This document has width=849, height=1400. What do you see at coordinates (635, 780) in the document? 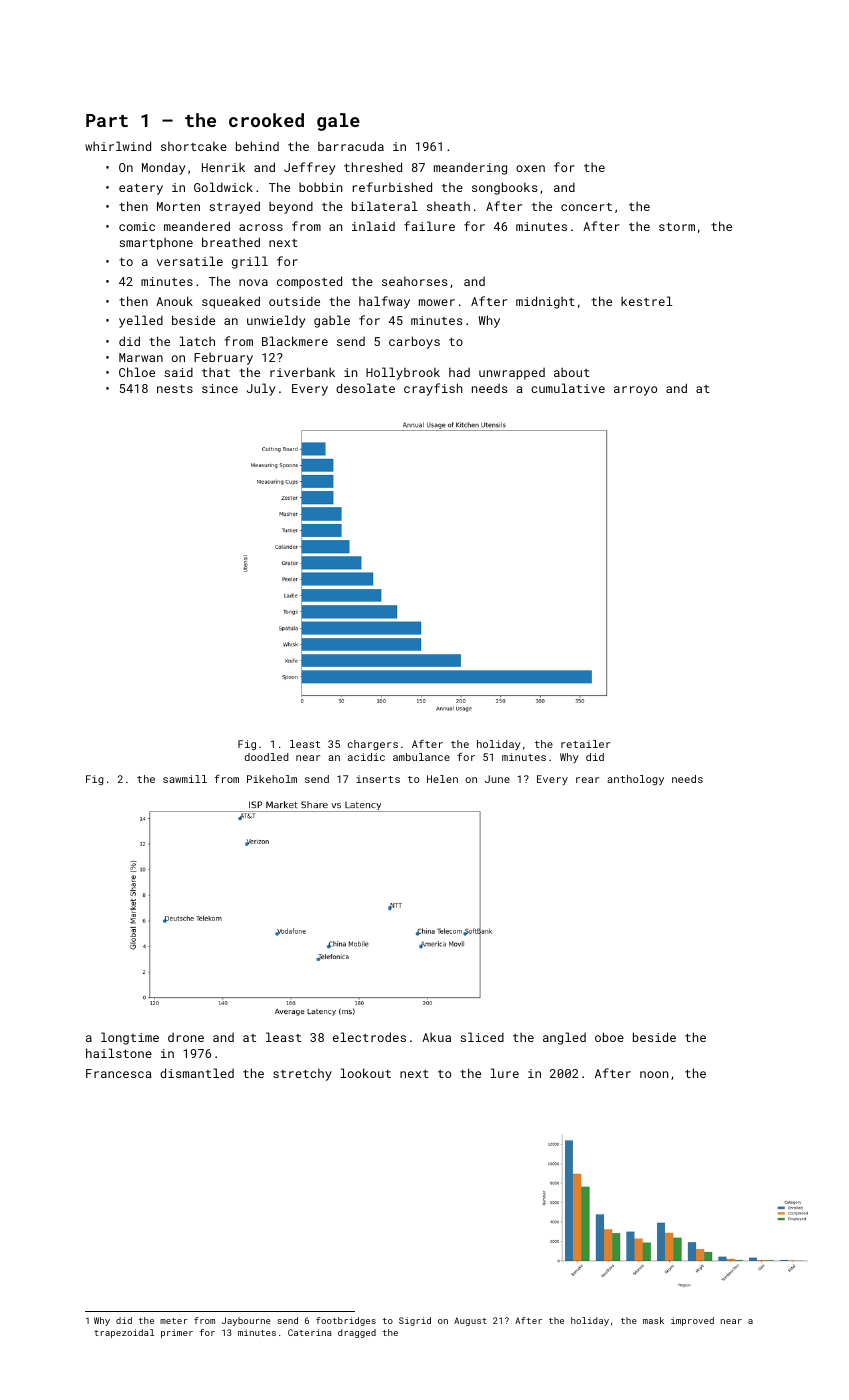
I see `anthology` at bounding box center [635, 780].
